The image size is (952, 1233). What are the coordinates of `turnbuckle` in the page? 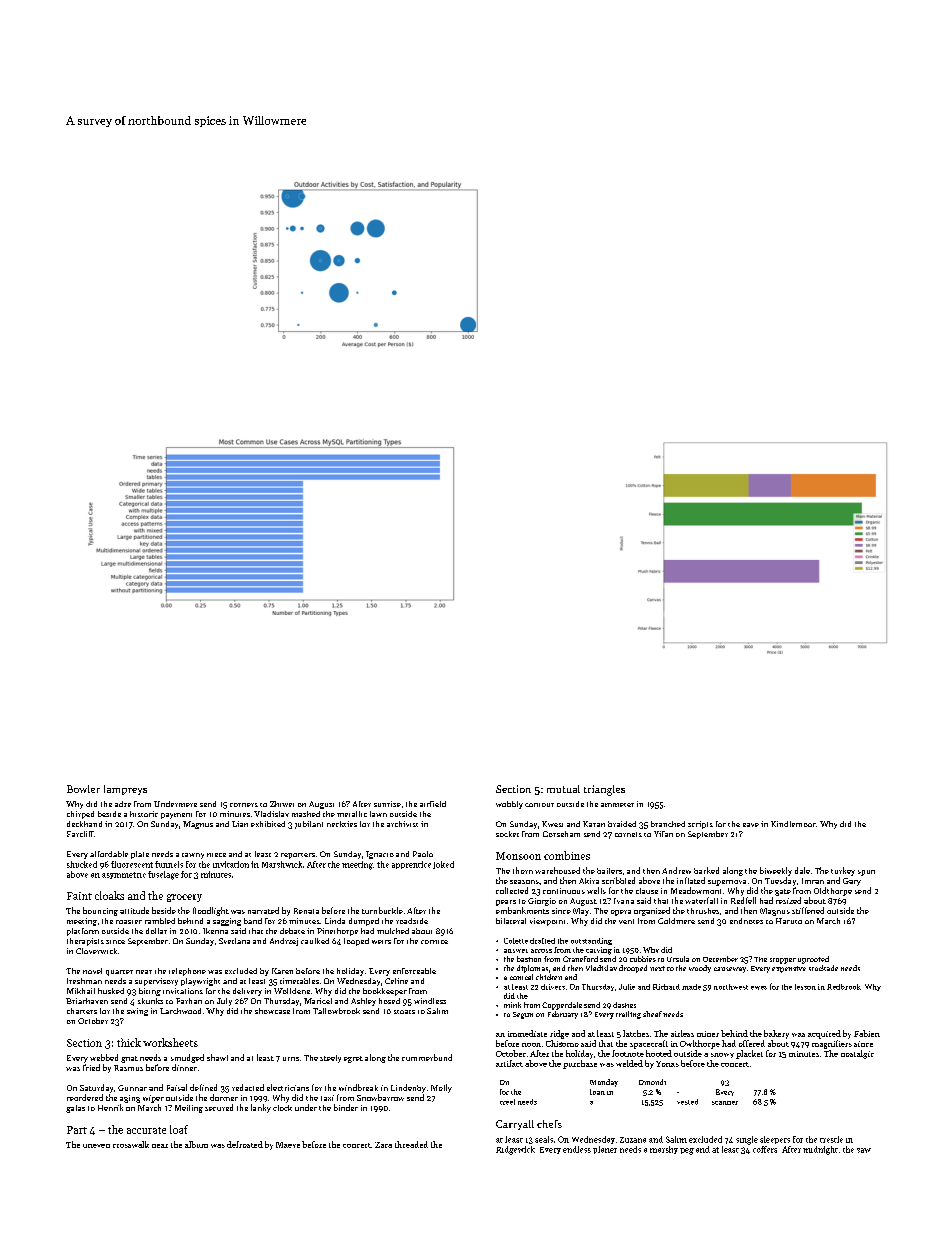 It's located at (382, 910).
